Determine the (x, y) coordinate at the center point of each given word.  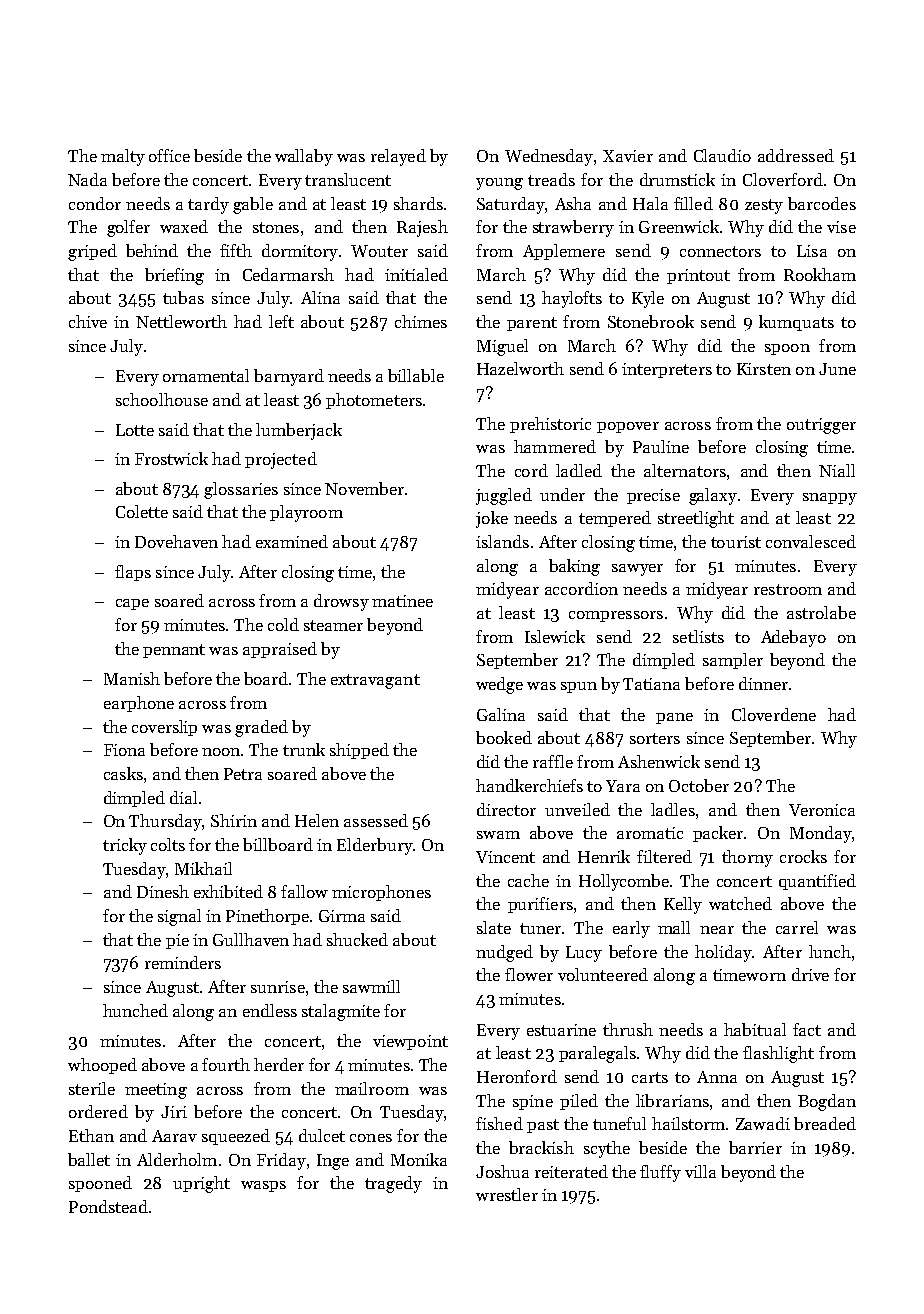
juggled (504, 496)
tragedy (393, 1184)
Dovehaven (176, 541)
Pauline (661, 446)
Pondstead (108, 1206)
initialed (416, 274)
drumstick (677, 179)
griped (92, 252)
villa (700, 1171)
